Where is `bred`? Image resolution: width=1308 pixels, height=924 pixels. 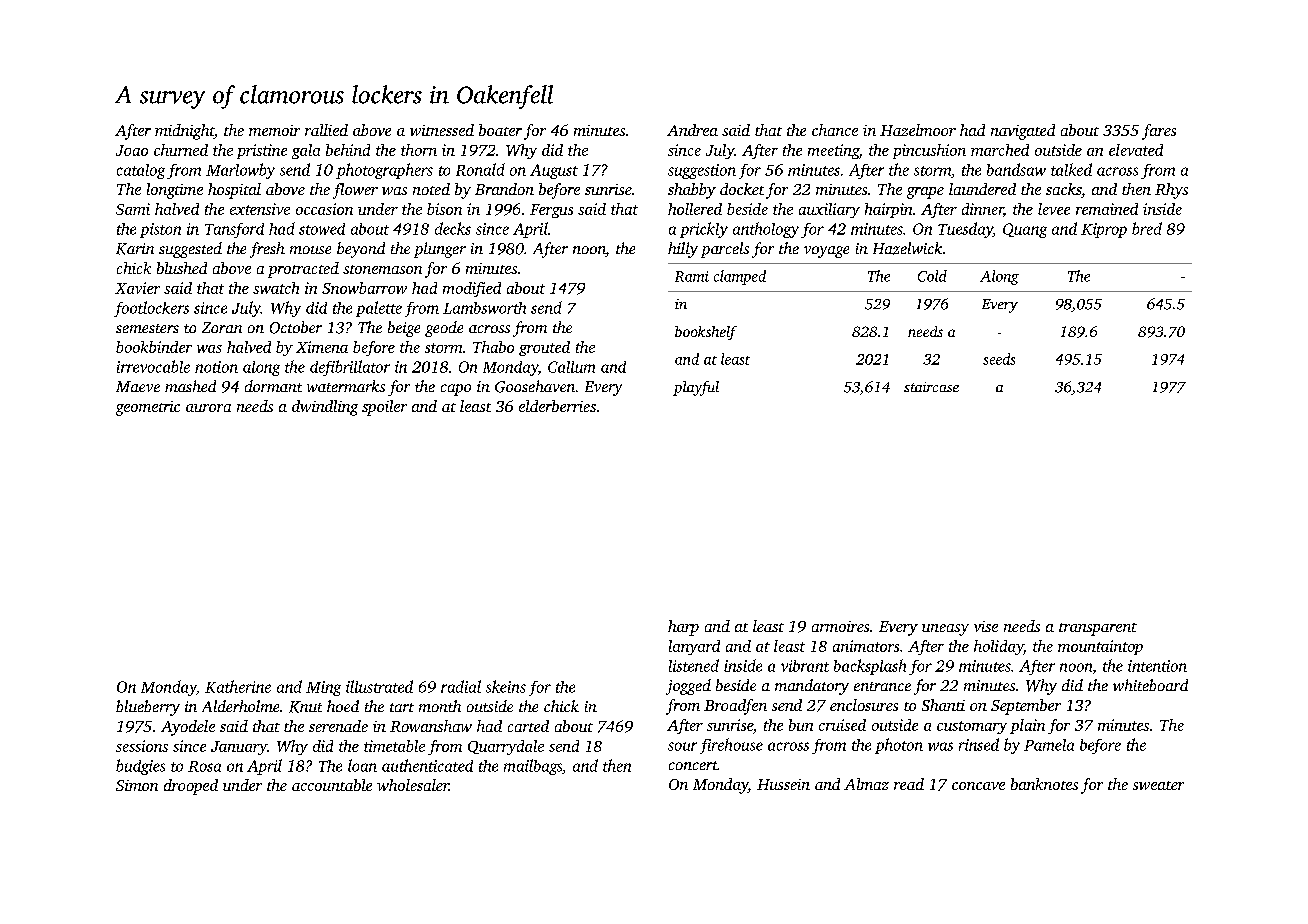
bred is located at coordinates (1147, 228).
